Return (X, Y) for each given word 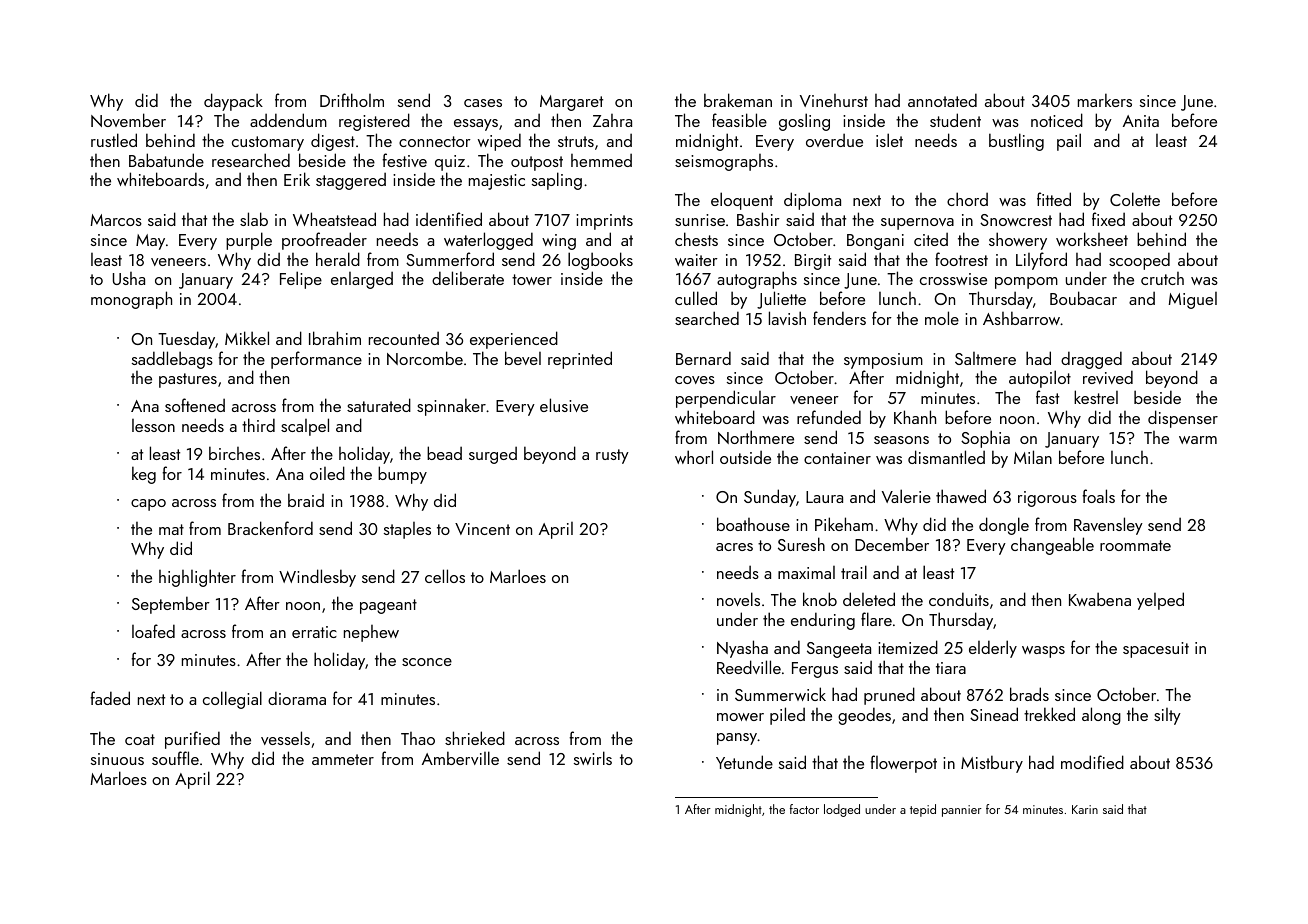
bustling (1016, 142)
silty (1167, 716)
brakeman (738, 100)
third (258, 425)
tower (532, 279)
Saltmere (985, 358)
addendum (288, 120)
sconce (427, 662)
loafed (153, 631)
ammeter (343, 759)
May (150, 242)
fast (1047, 397)
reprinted (580, 360)
